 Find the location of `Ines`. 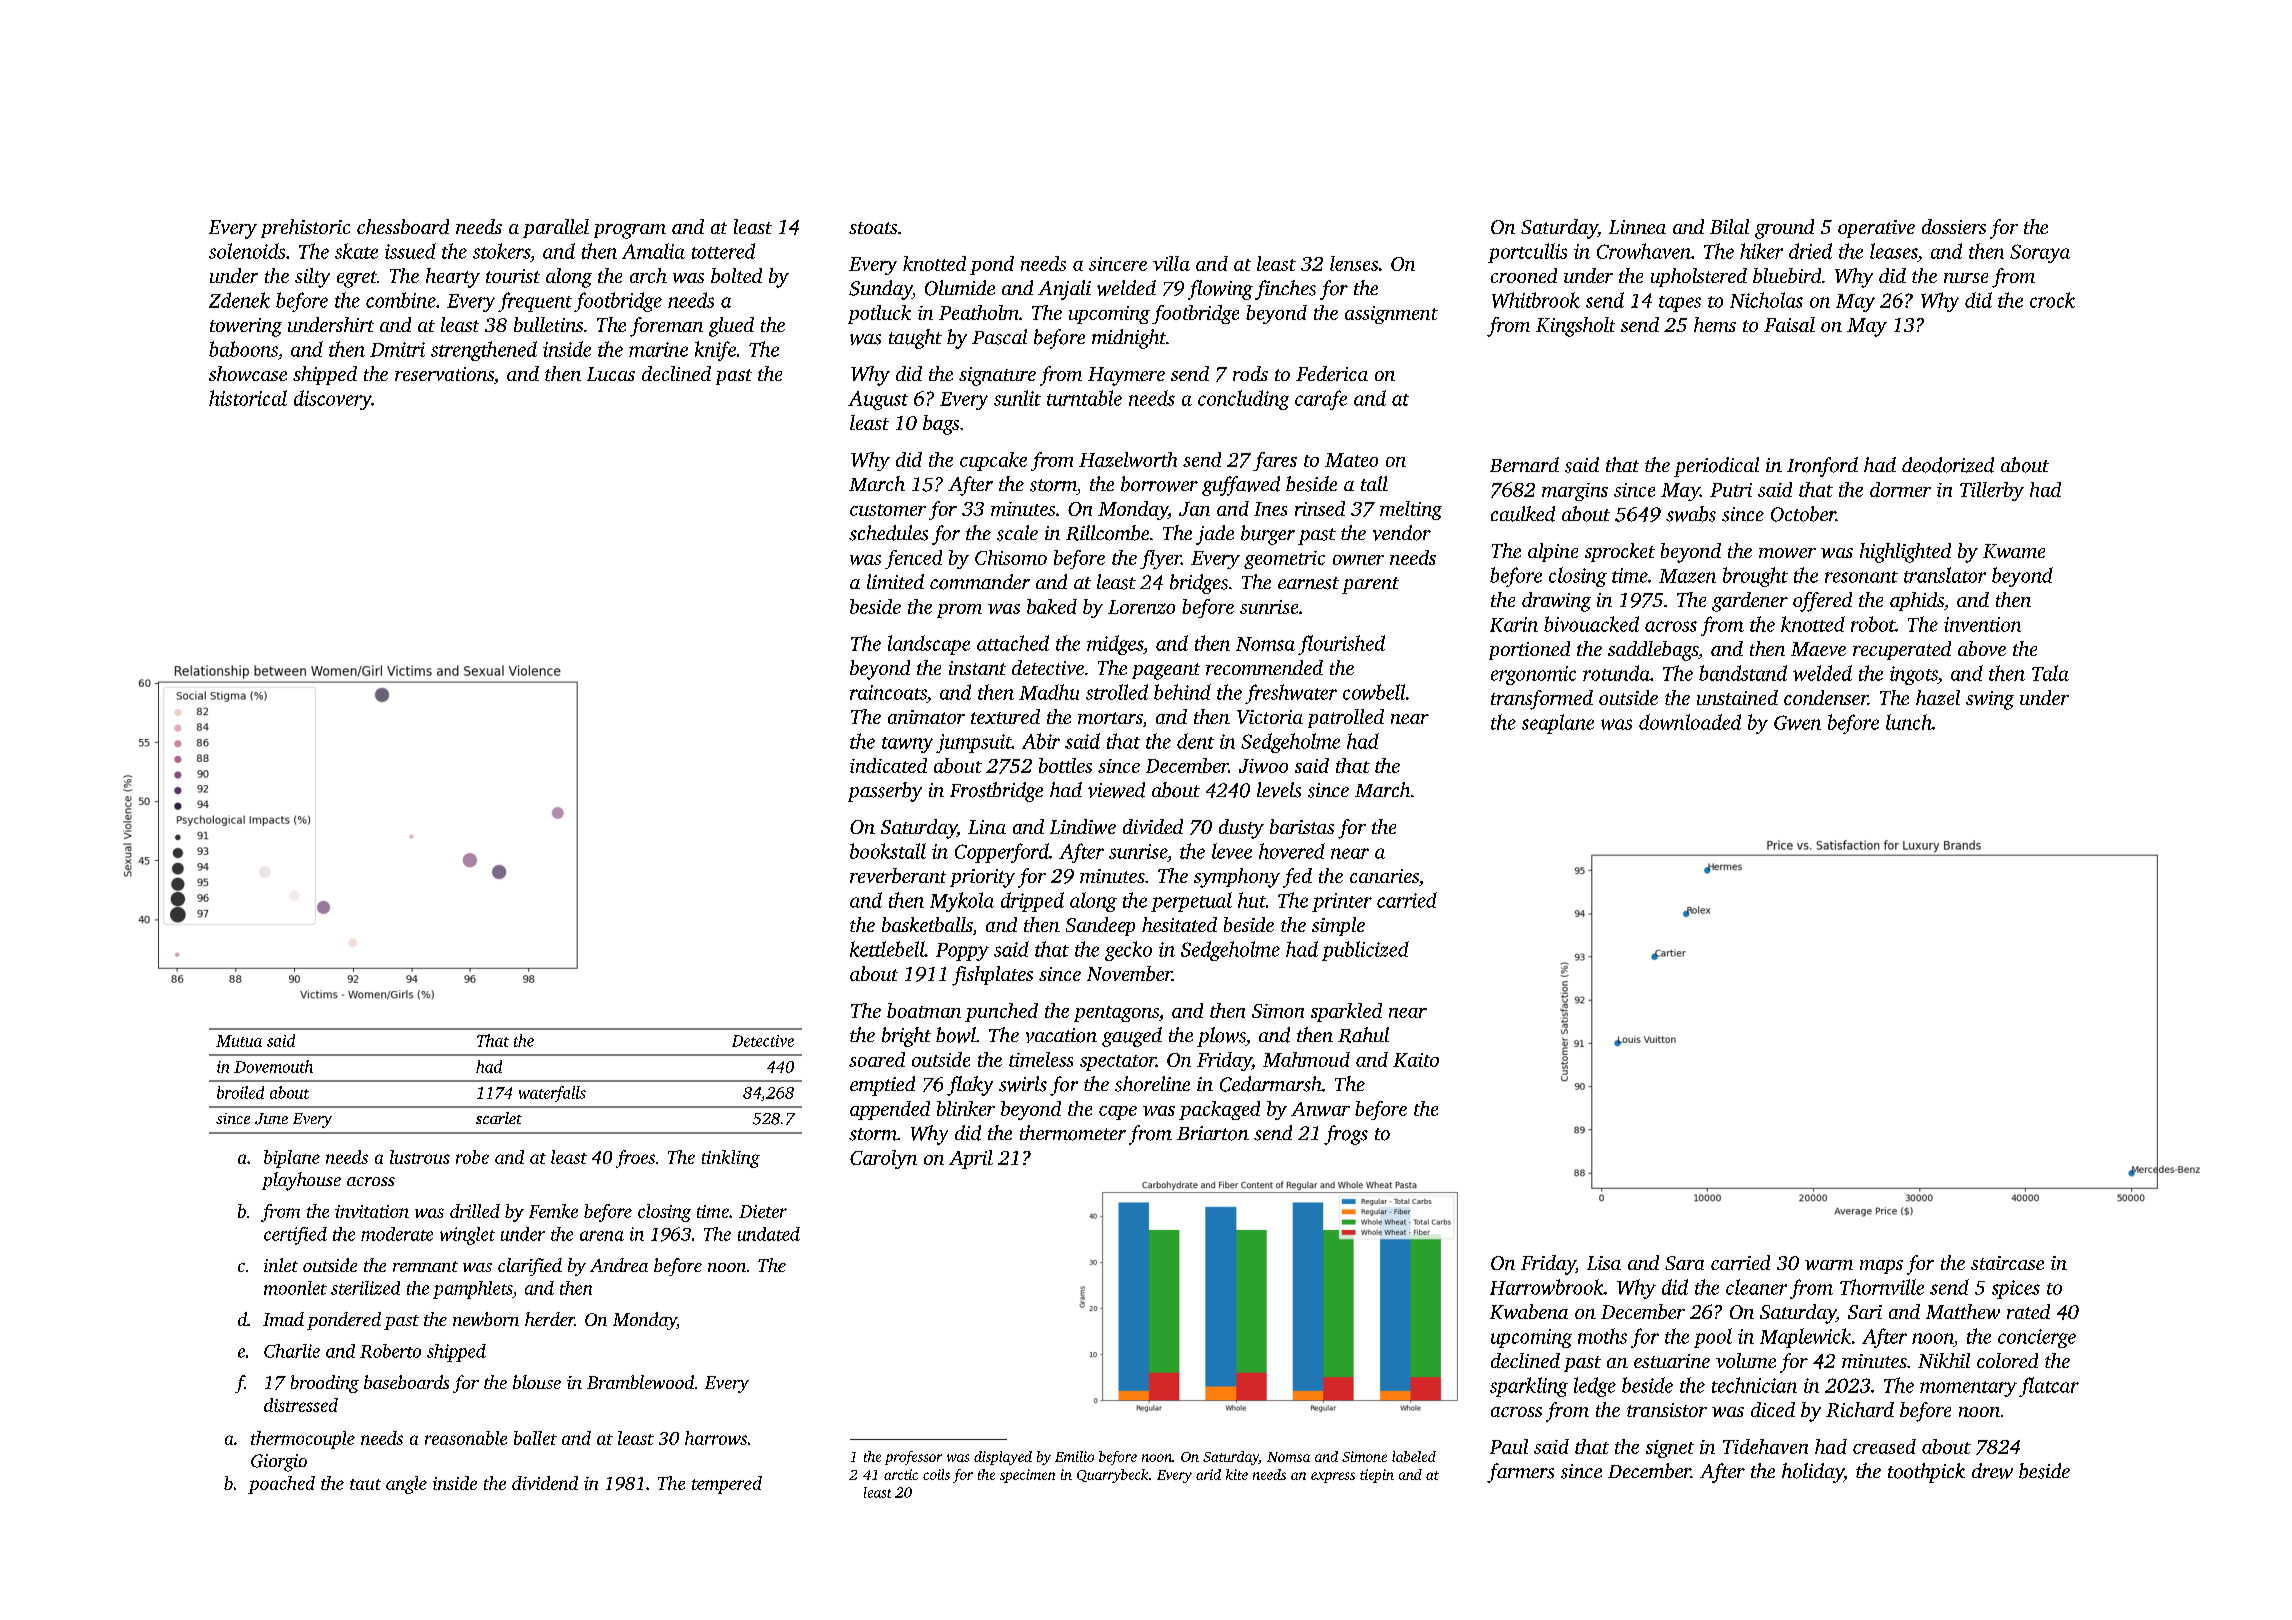

Ines is located at coordinates (1270, 509).
